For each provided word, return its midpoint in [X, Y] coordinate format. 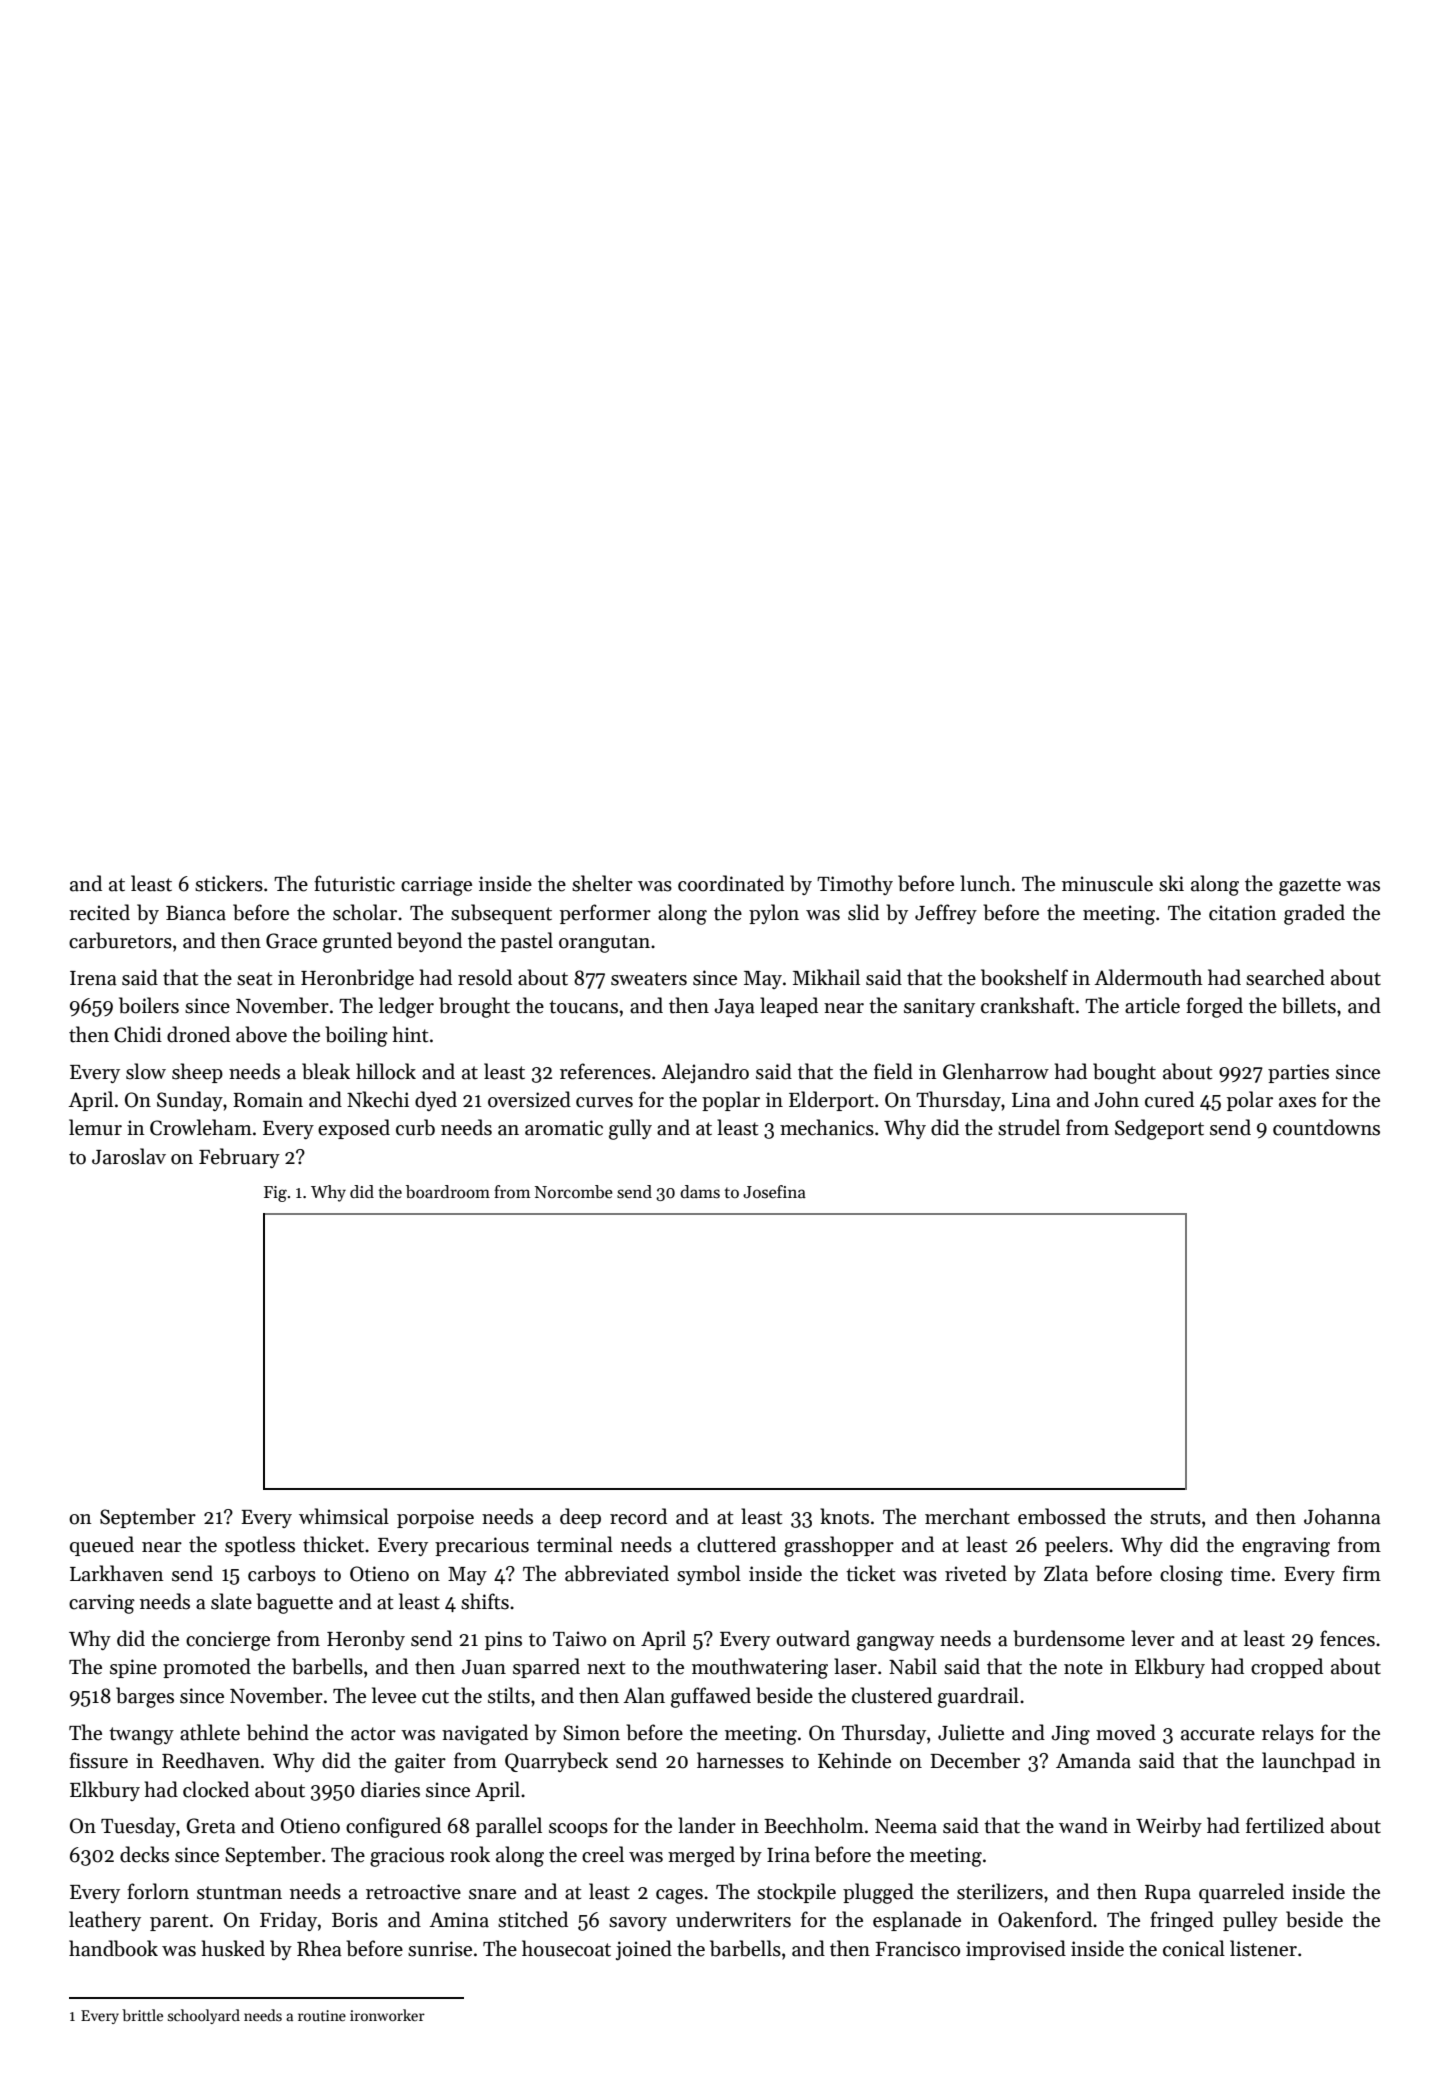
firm [1362, 1573]
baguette [294, 1603]
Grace [291, 941]
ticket [870, 1573]
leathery [105, 1921]
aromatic [564, 1128]
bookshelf [1024, 977]
